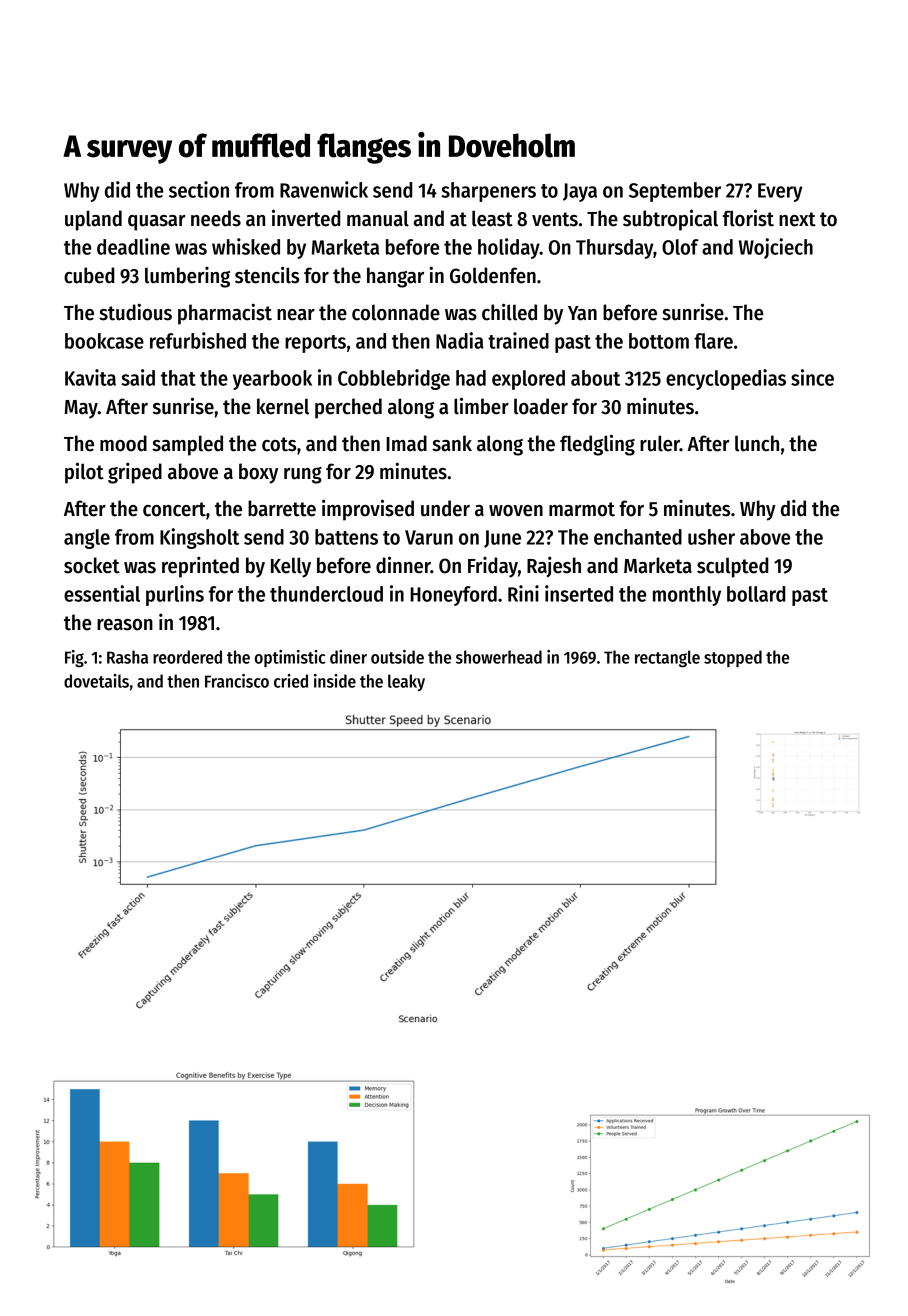 This screenshot has height=1316, width=908. I want to click on about, so click(595, 378).
